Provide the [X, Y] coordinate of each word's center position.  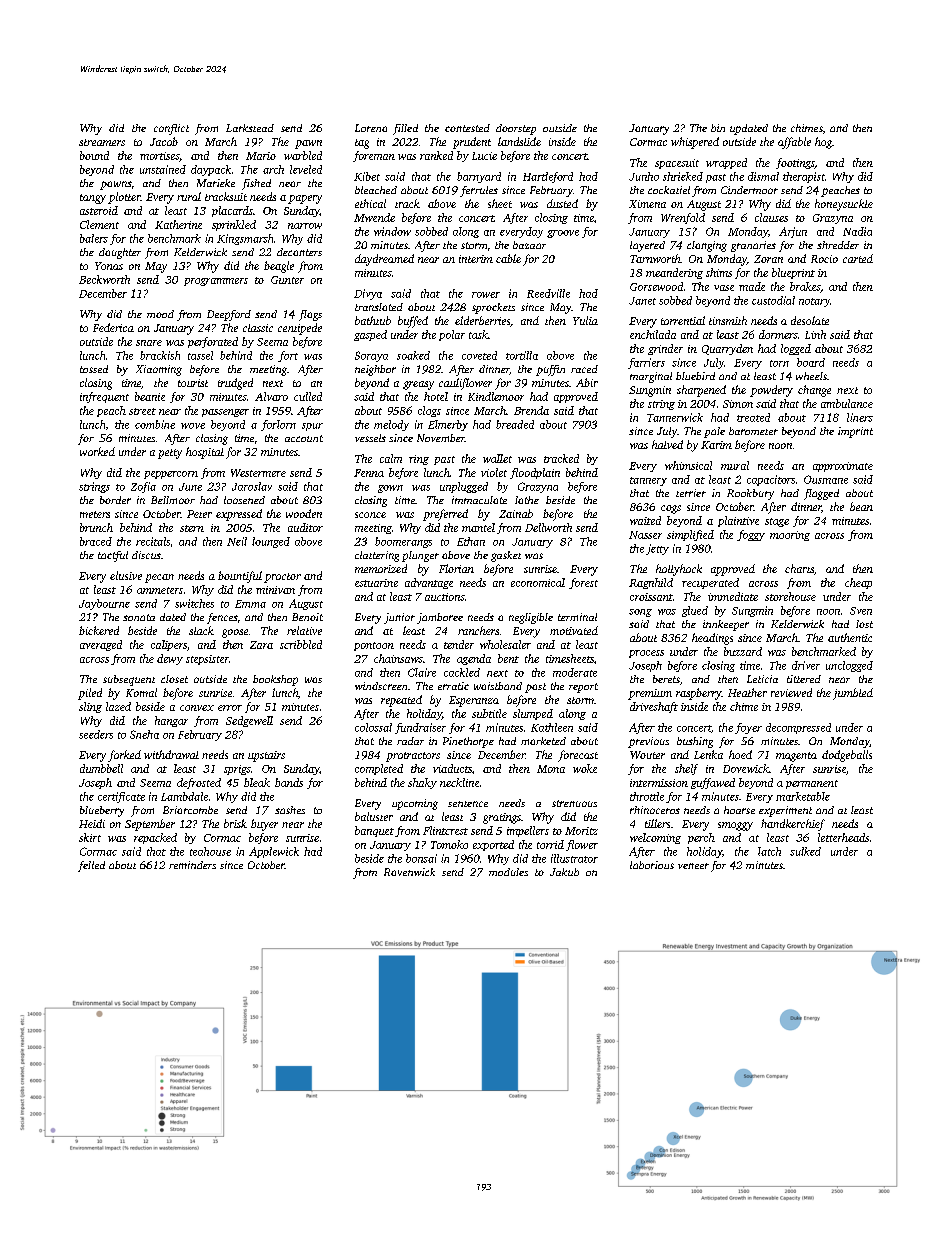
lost [864, 624]
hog [823, 143]
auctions [445, 597]
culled [308, 396]
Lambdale [184, 796]
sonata [139, 617]
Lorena [371, 128]
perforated [213, 342]
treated [753, 417]
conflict [171, 129]
